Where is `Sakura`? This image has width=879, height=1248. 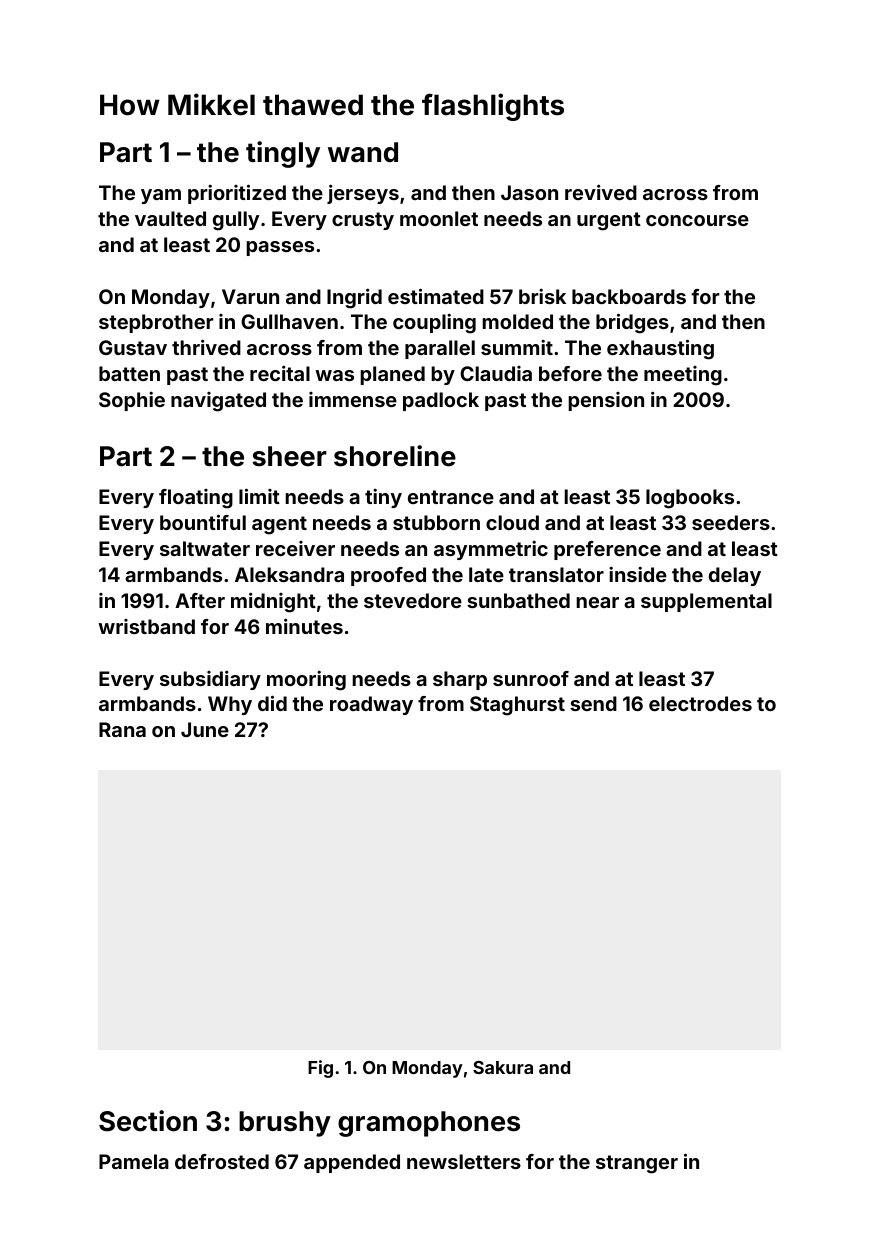
Sakura is located at coordinates (503, 1067).
